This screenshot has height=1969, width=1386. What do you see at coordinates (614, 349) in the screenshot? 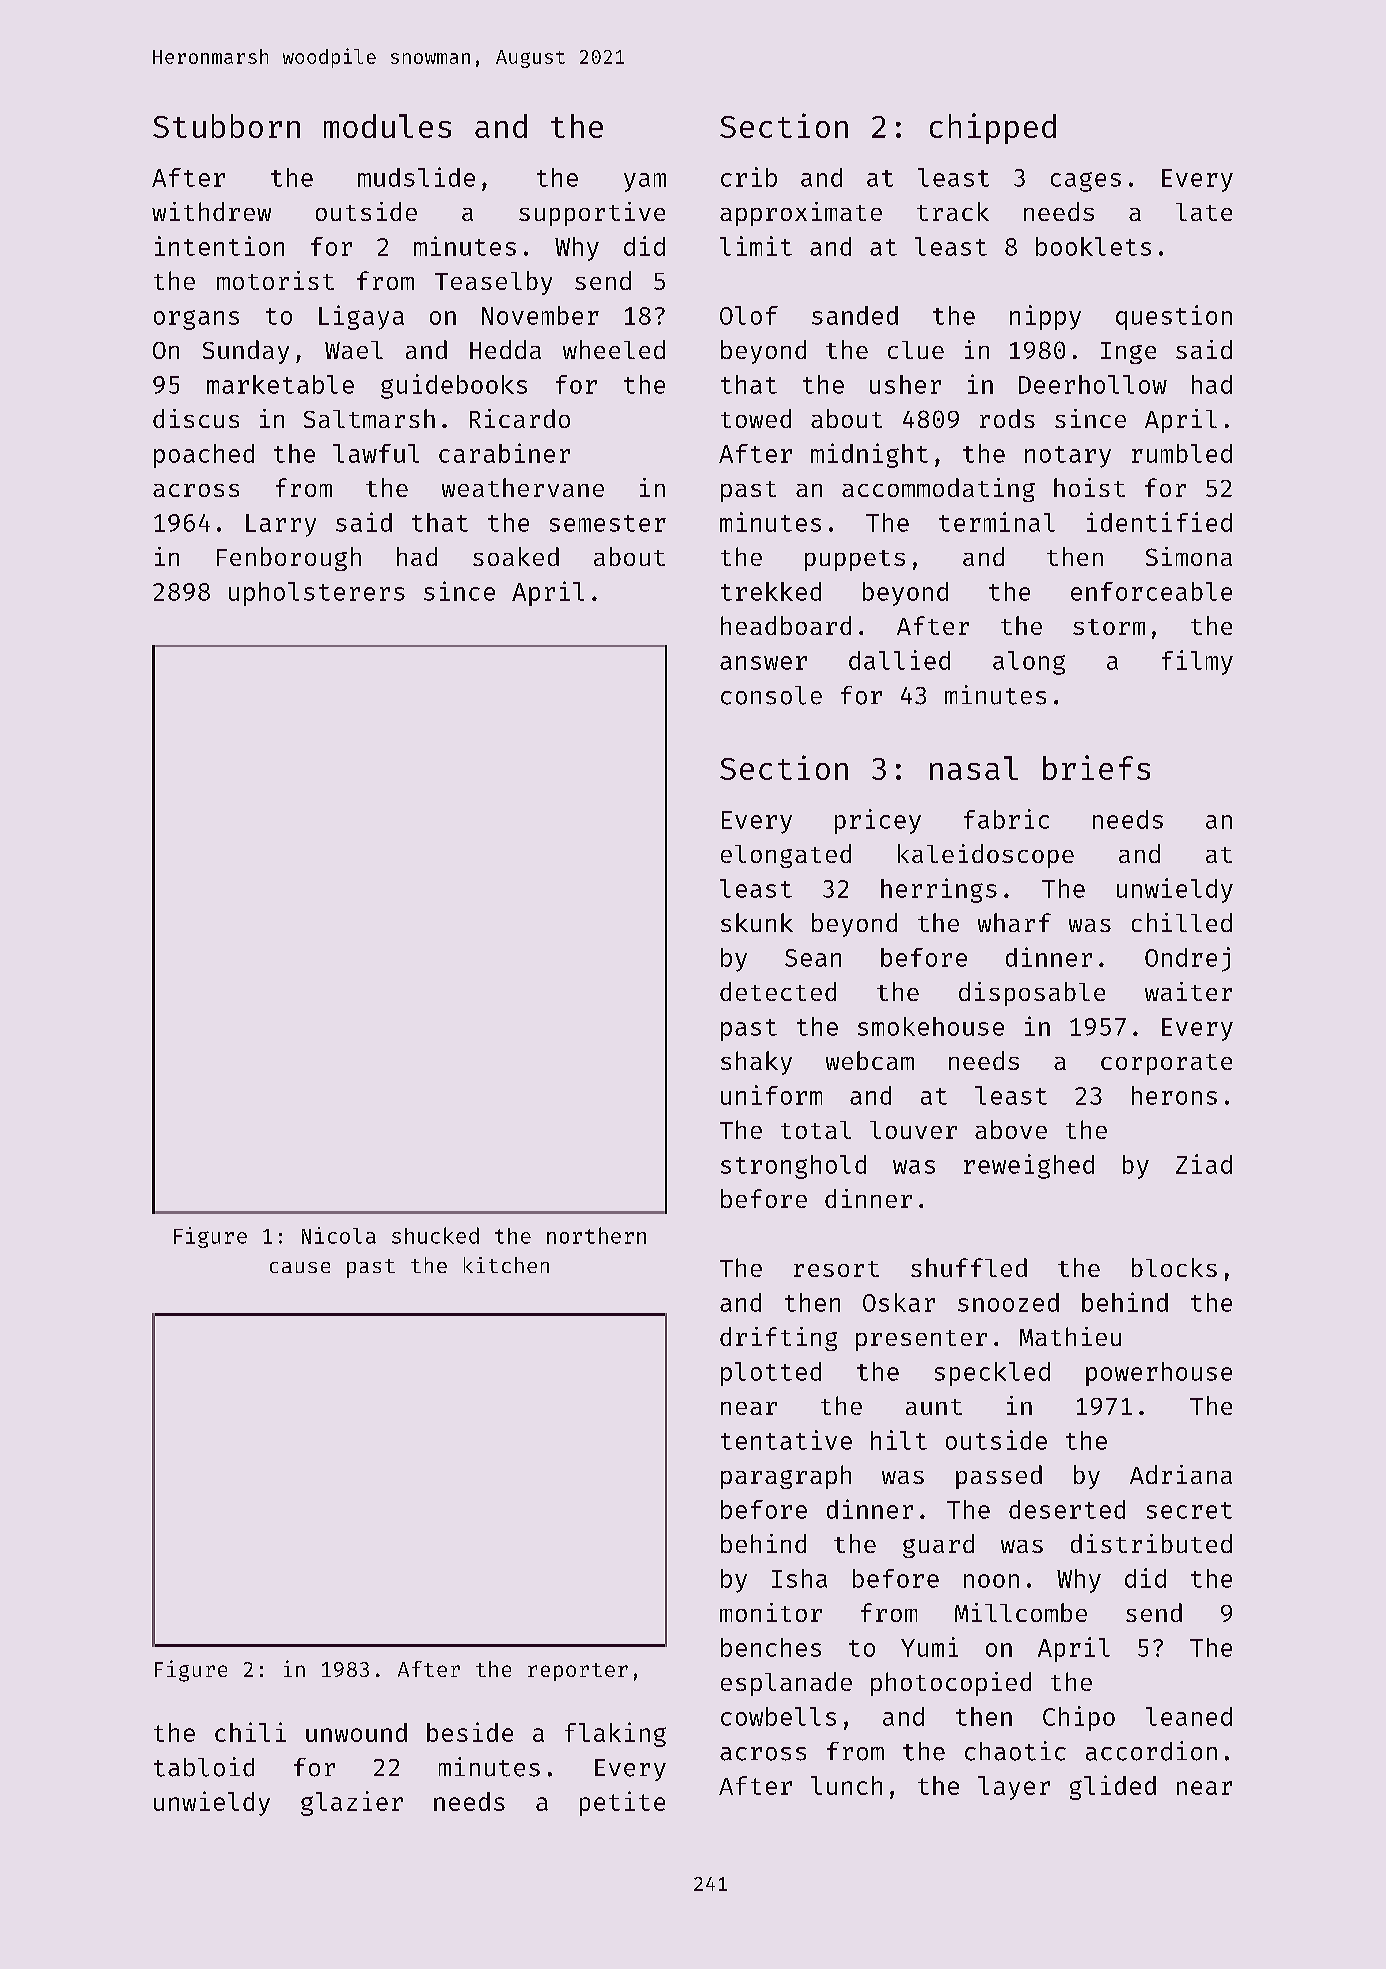
I see `wheeled` at bounding box center [614, 349].
